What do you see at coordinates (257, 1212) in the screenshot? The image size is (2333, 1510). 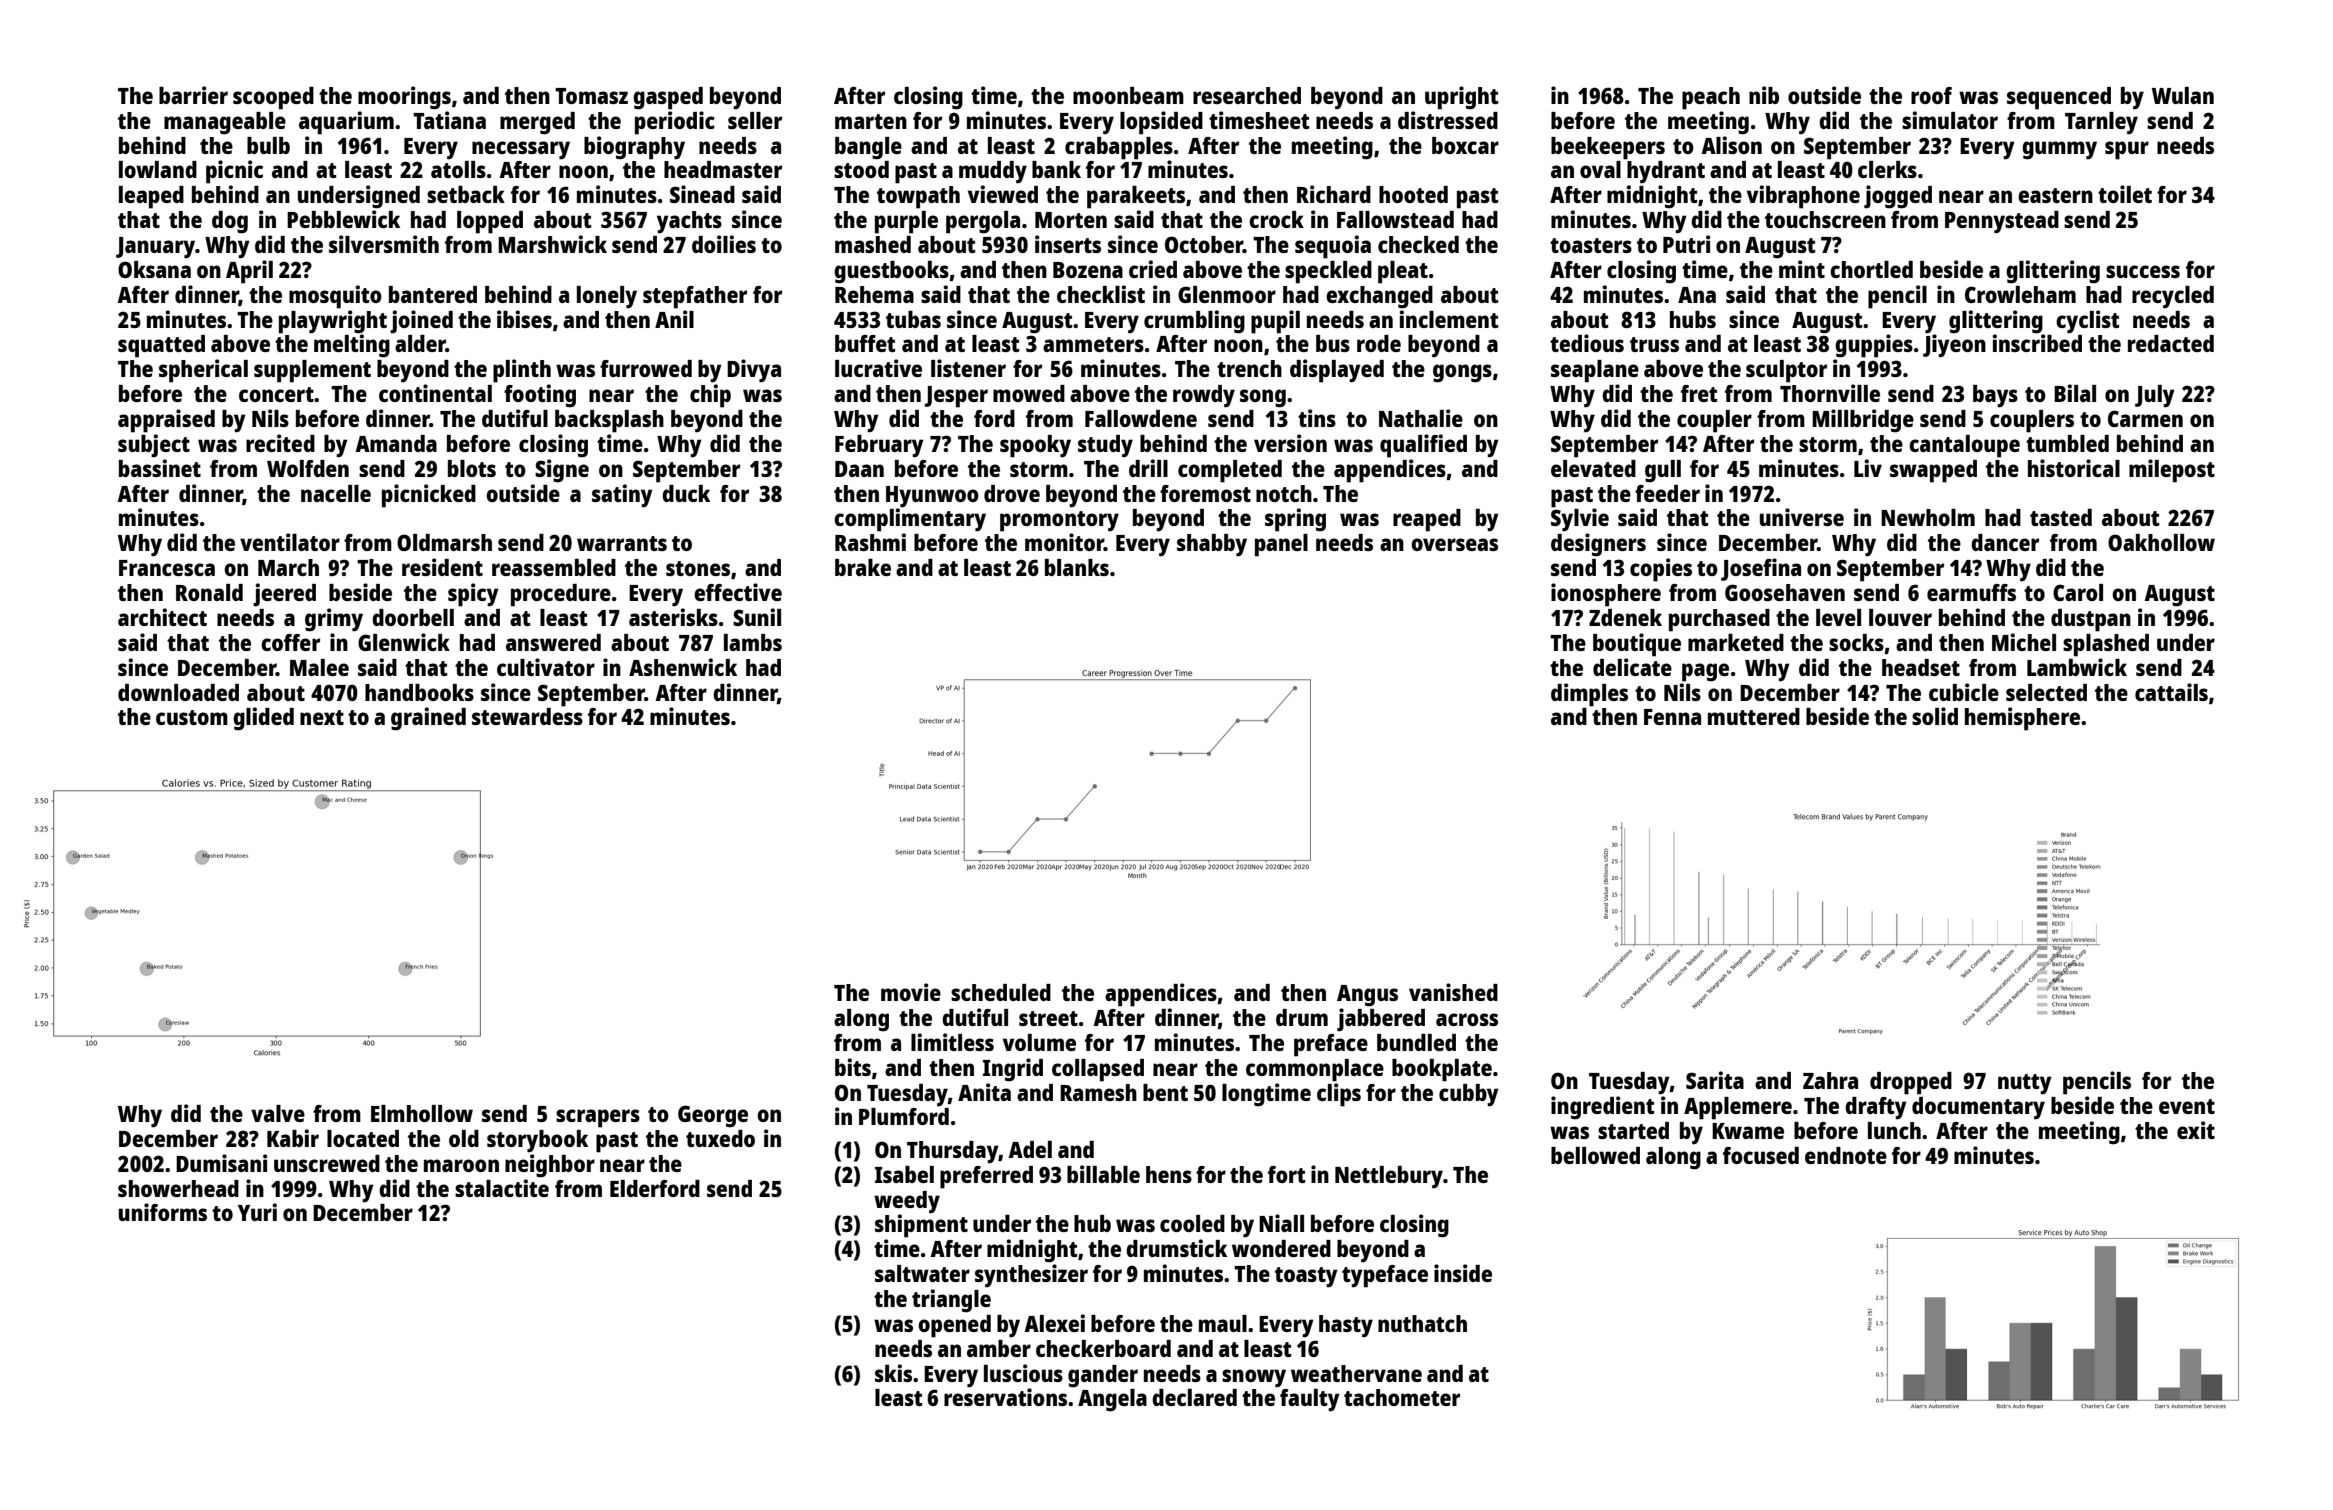 I see `Yuri` at bounding box center [257, 1212].
